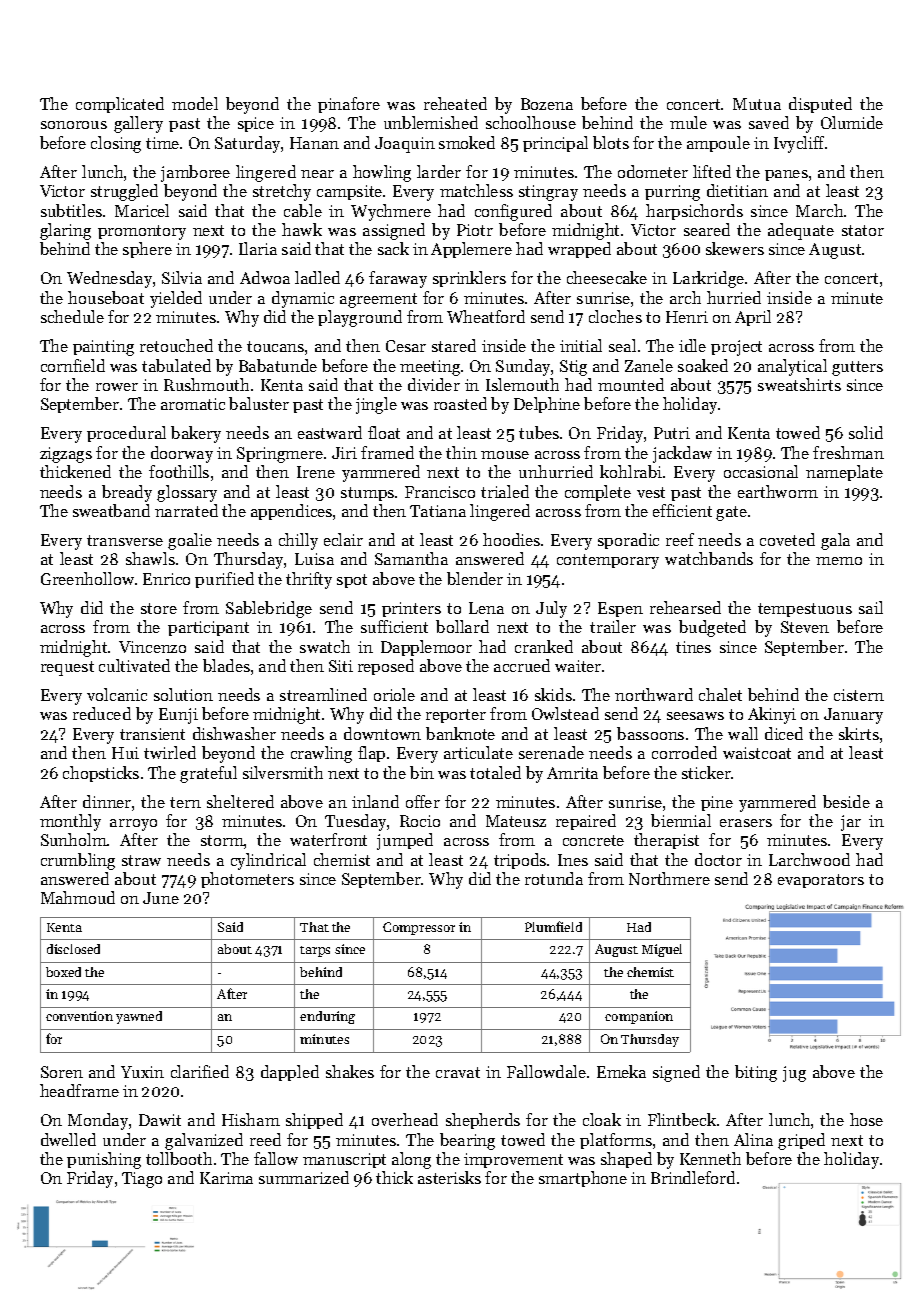 This screenshot has height=1308, width=924. What do you see at coordinates (547, 104) in the screenshot?
I see `Bozena` at bounding box center [547, 104].
